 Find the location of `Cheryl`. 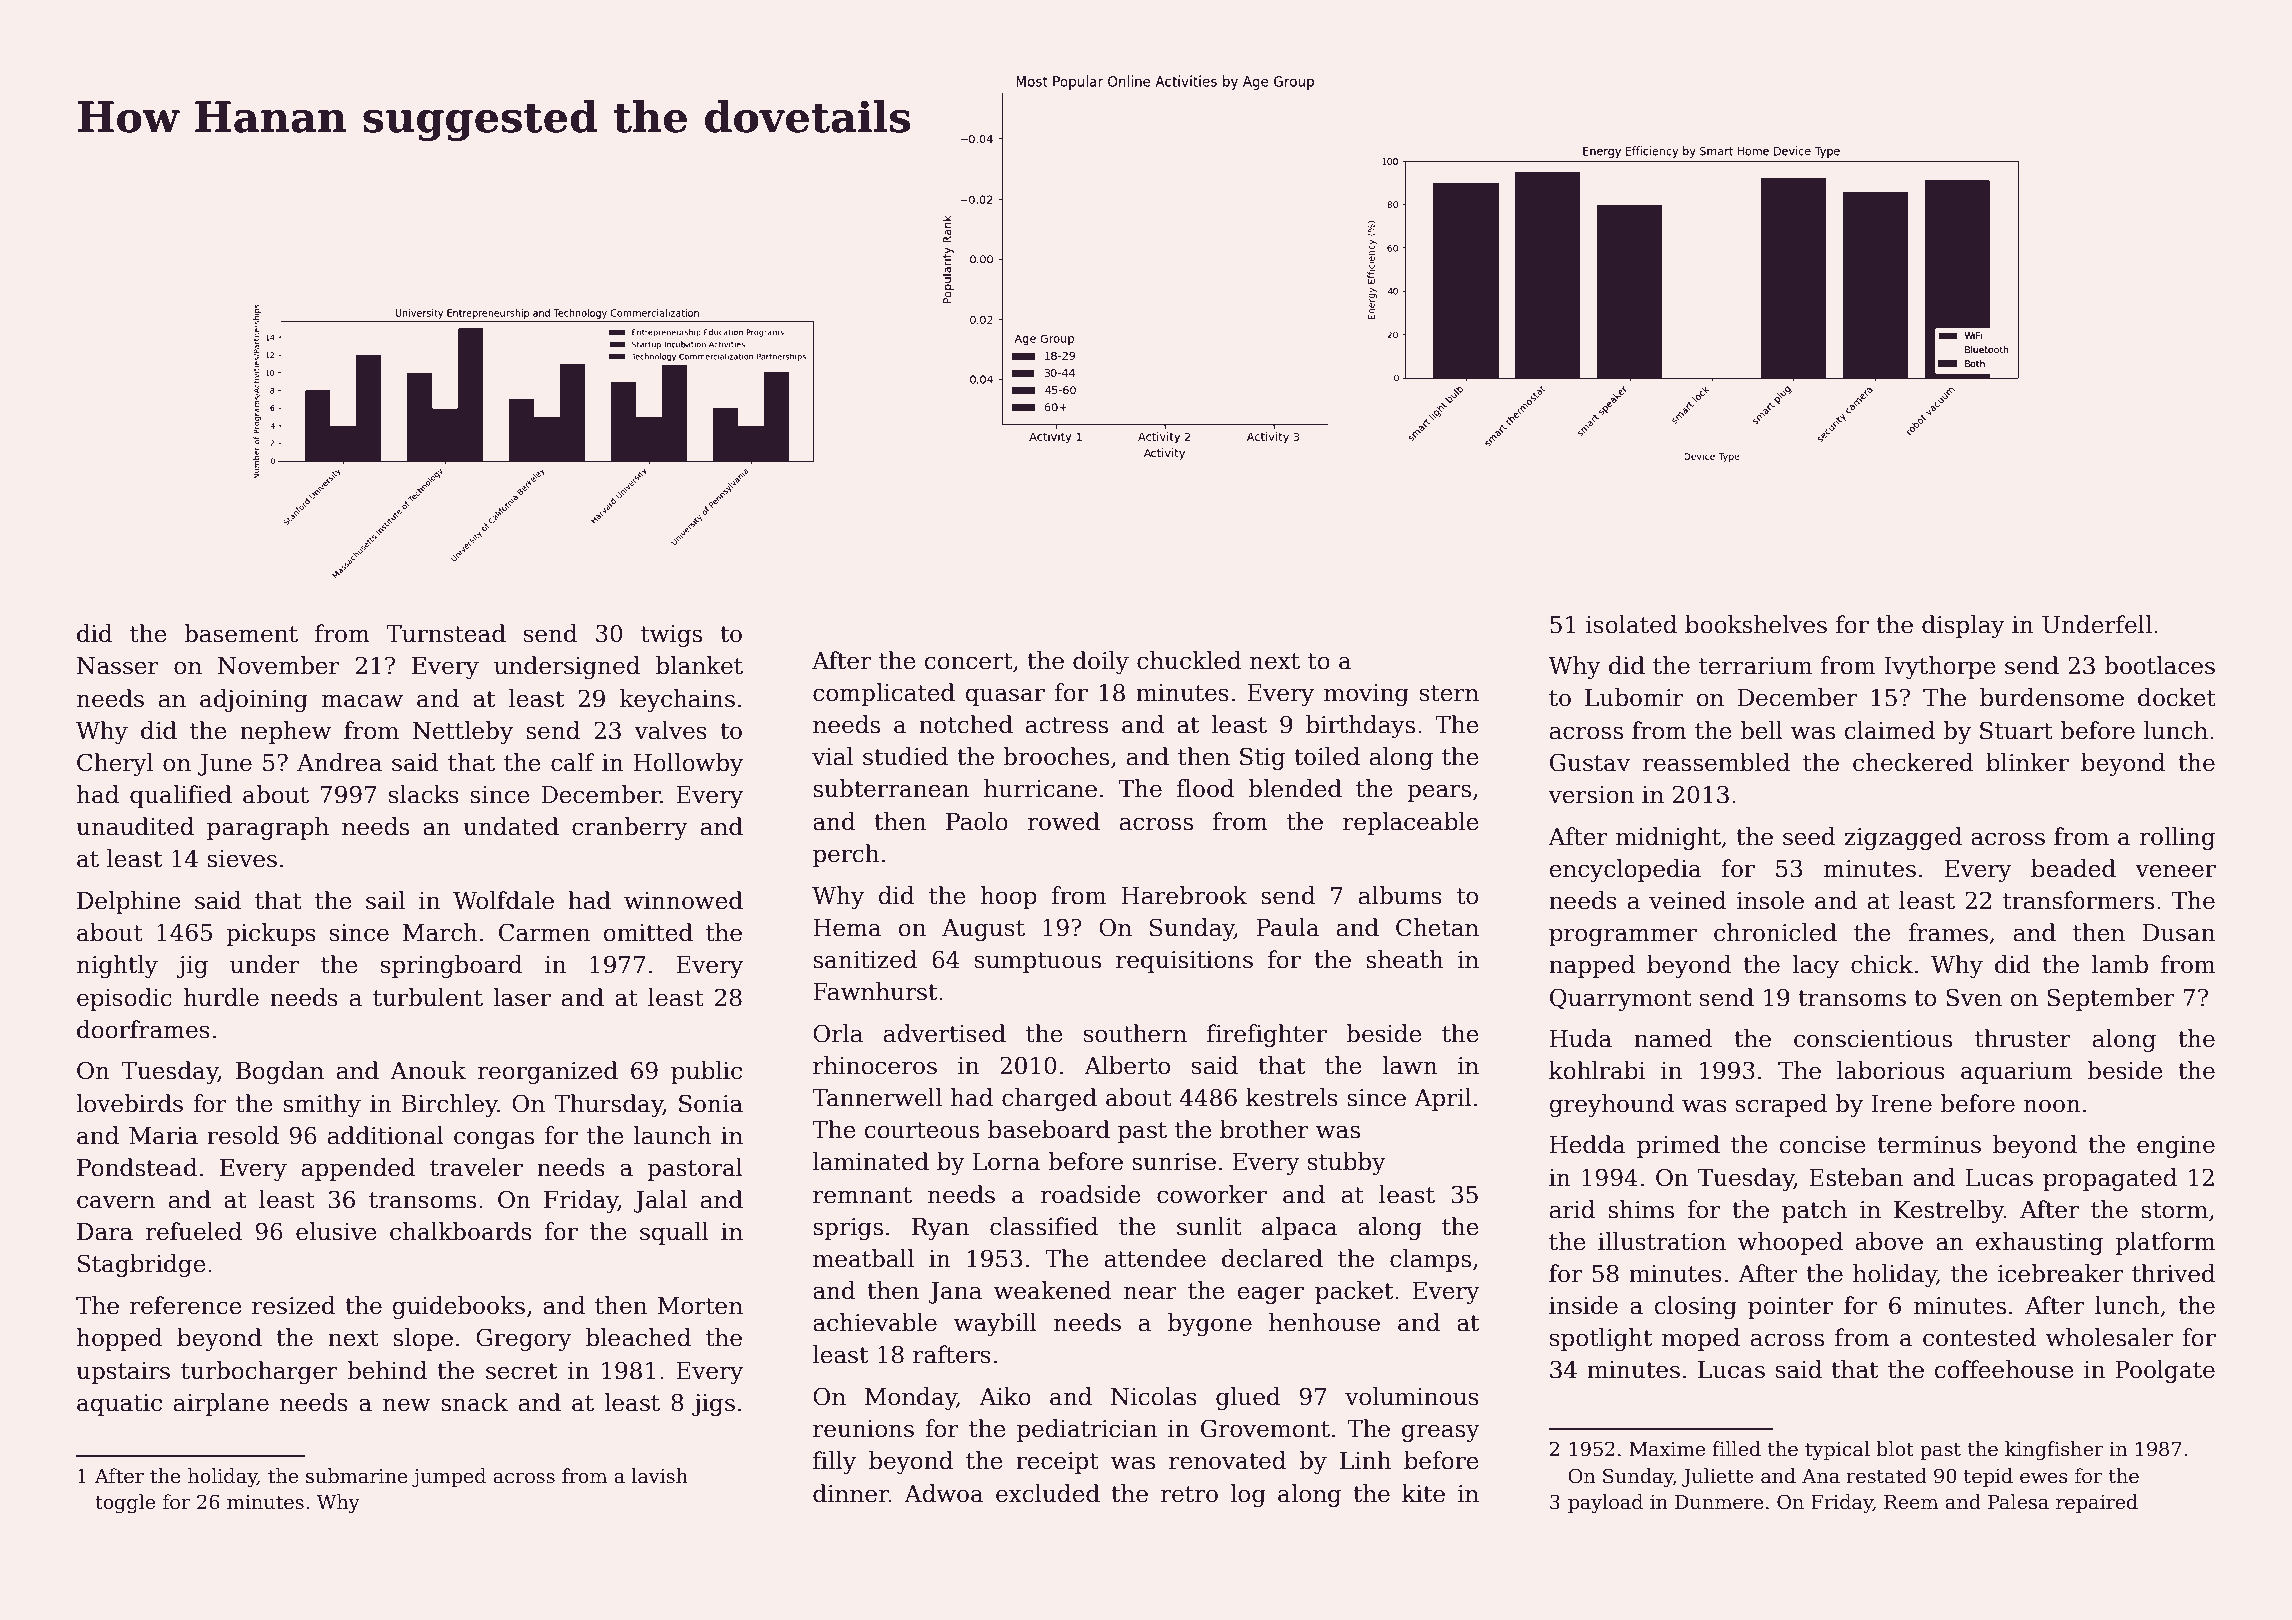

Cheryl is located at coordinates (115, 764).
